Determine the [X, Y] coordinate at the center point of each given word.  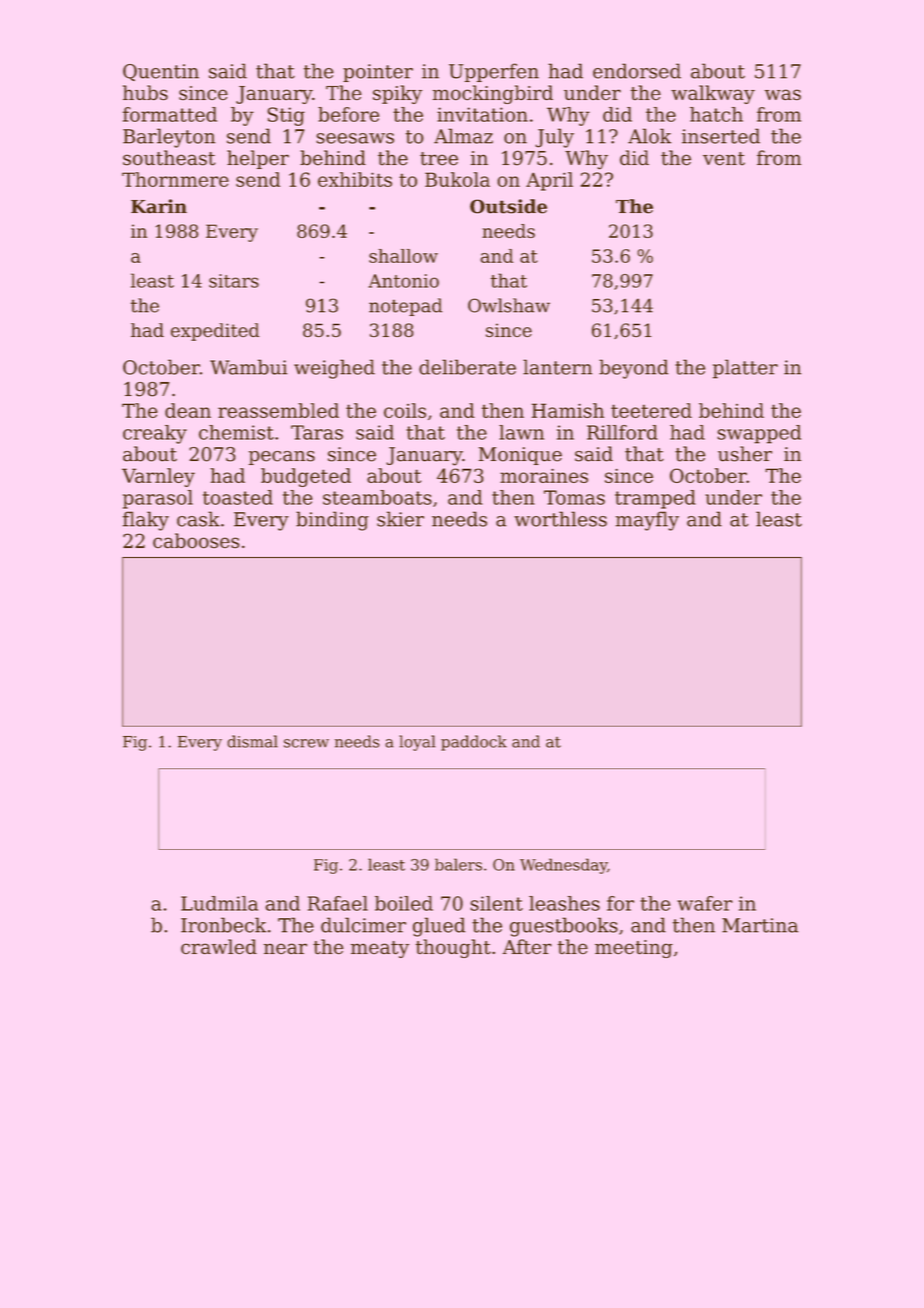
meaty [380, 949]
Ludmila [219, 903]
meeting [634, 949]
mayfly [647, 521]
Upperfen [494, 72]
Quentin [161, 72]
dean [188, 410]
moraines [544, 476]
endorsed [637, 71]
